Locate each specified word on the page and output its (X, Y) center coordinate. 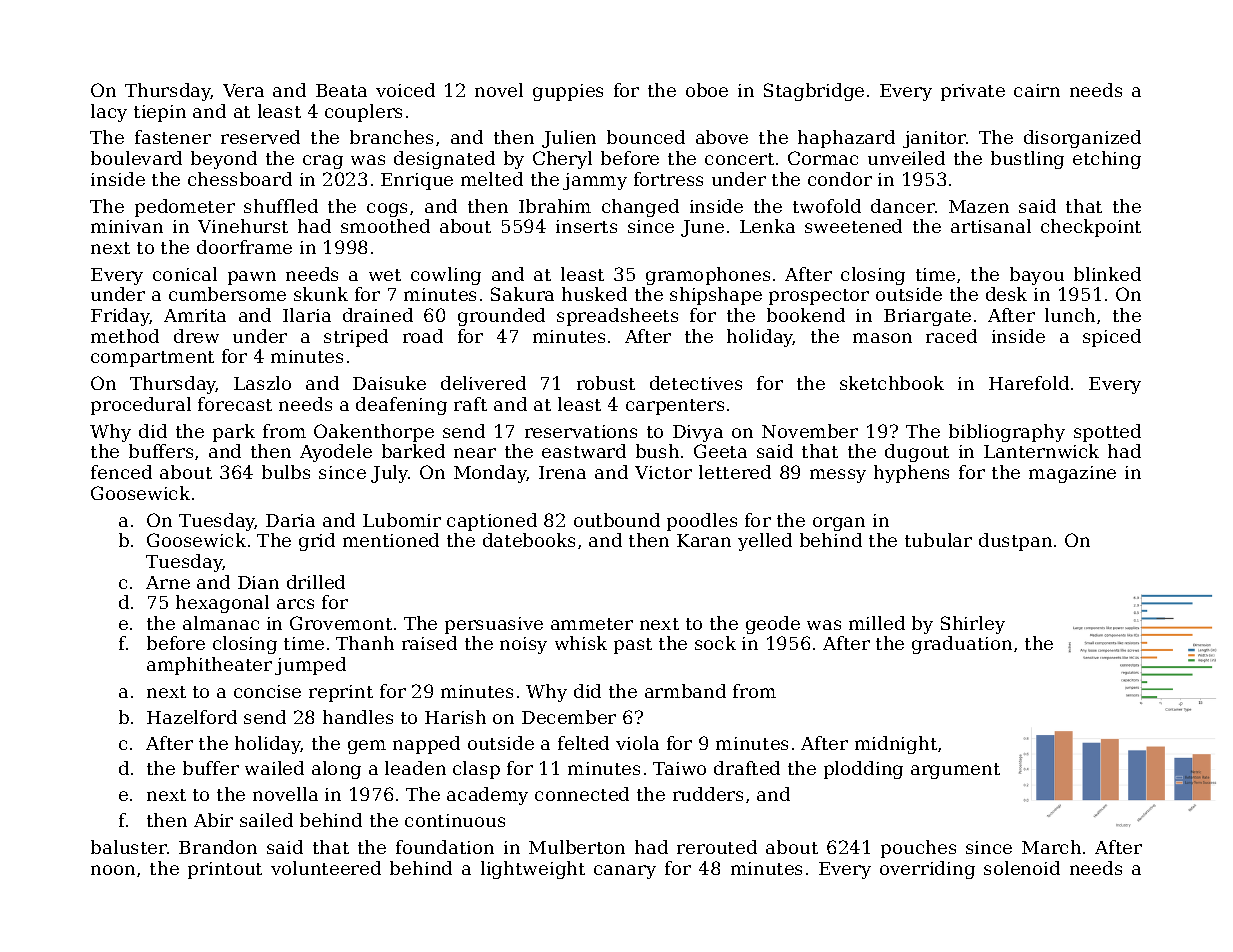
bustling (1027, 160)
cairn (1037, 90)
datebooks (529, 540)
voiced (405, 90)
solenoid (1022, 868)
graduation (962, 645)
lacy (109, 113)
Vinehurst (243, 226)
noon (113, 870)
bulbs (286, 472)
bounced (646, 137)
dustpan (1015, 542)
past (633, 646)
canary (625, 872)
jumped (310, 666)
